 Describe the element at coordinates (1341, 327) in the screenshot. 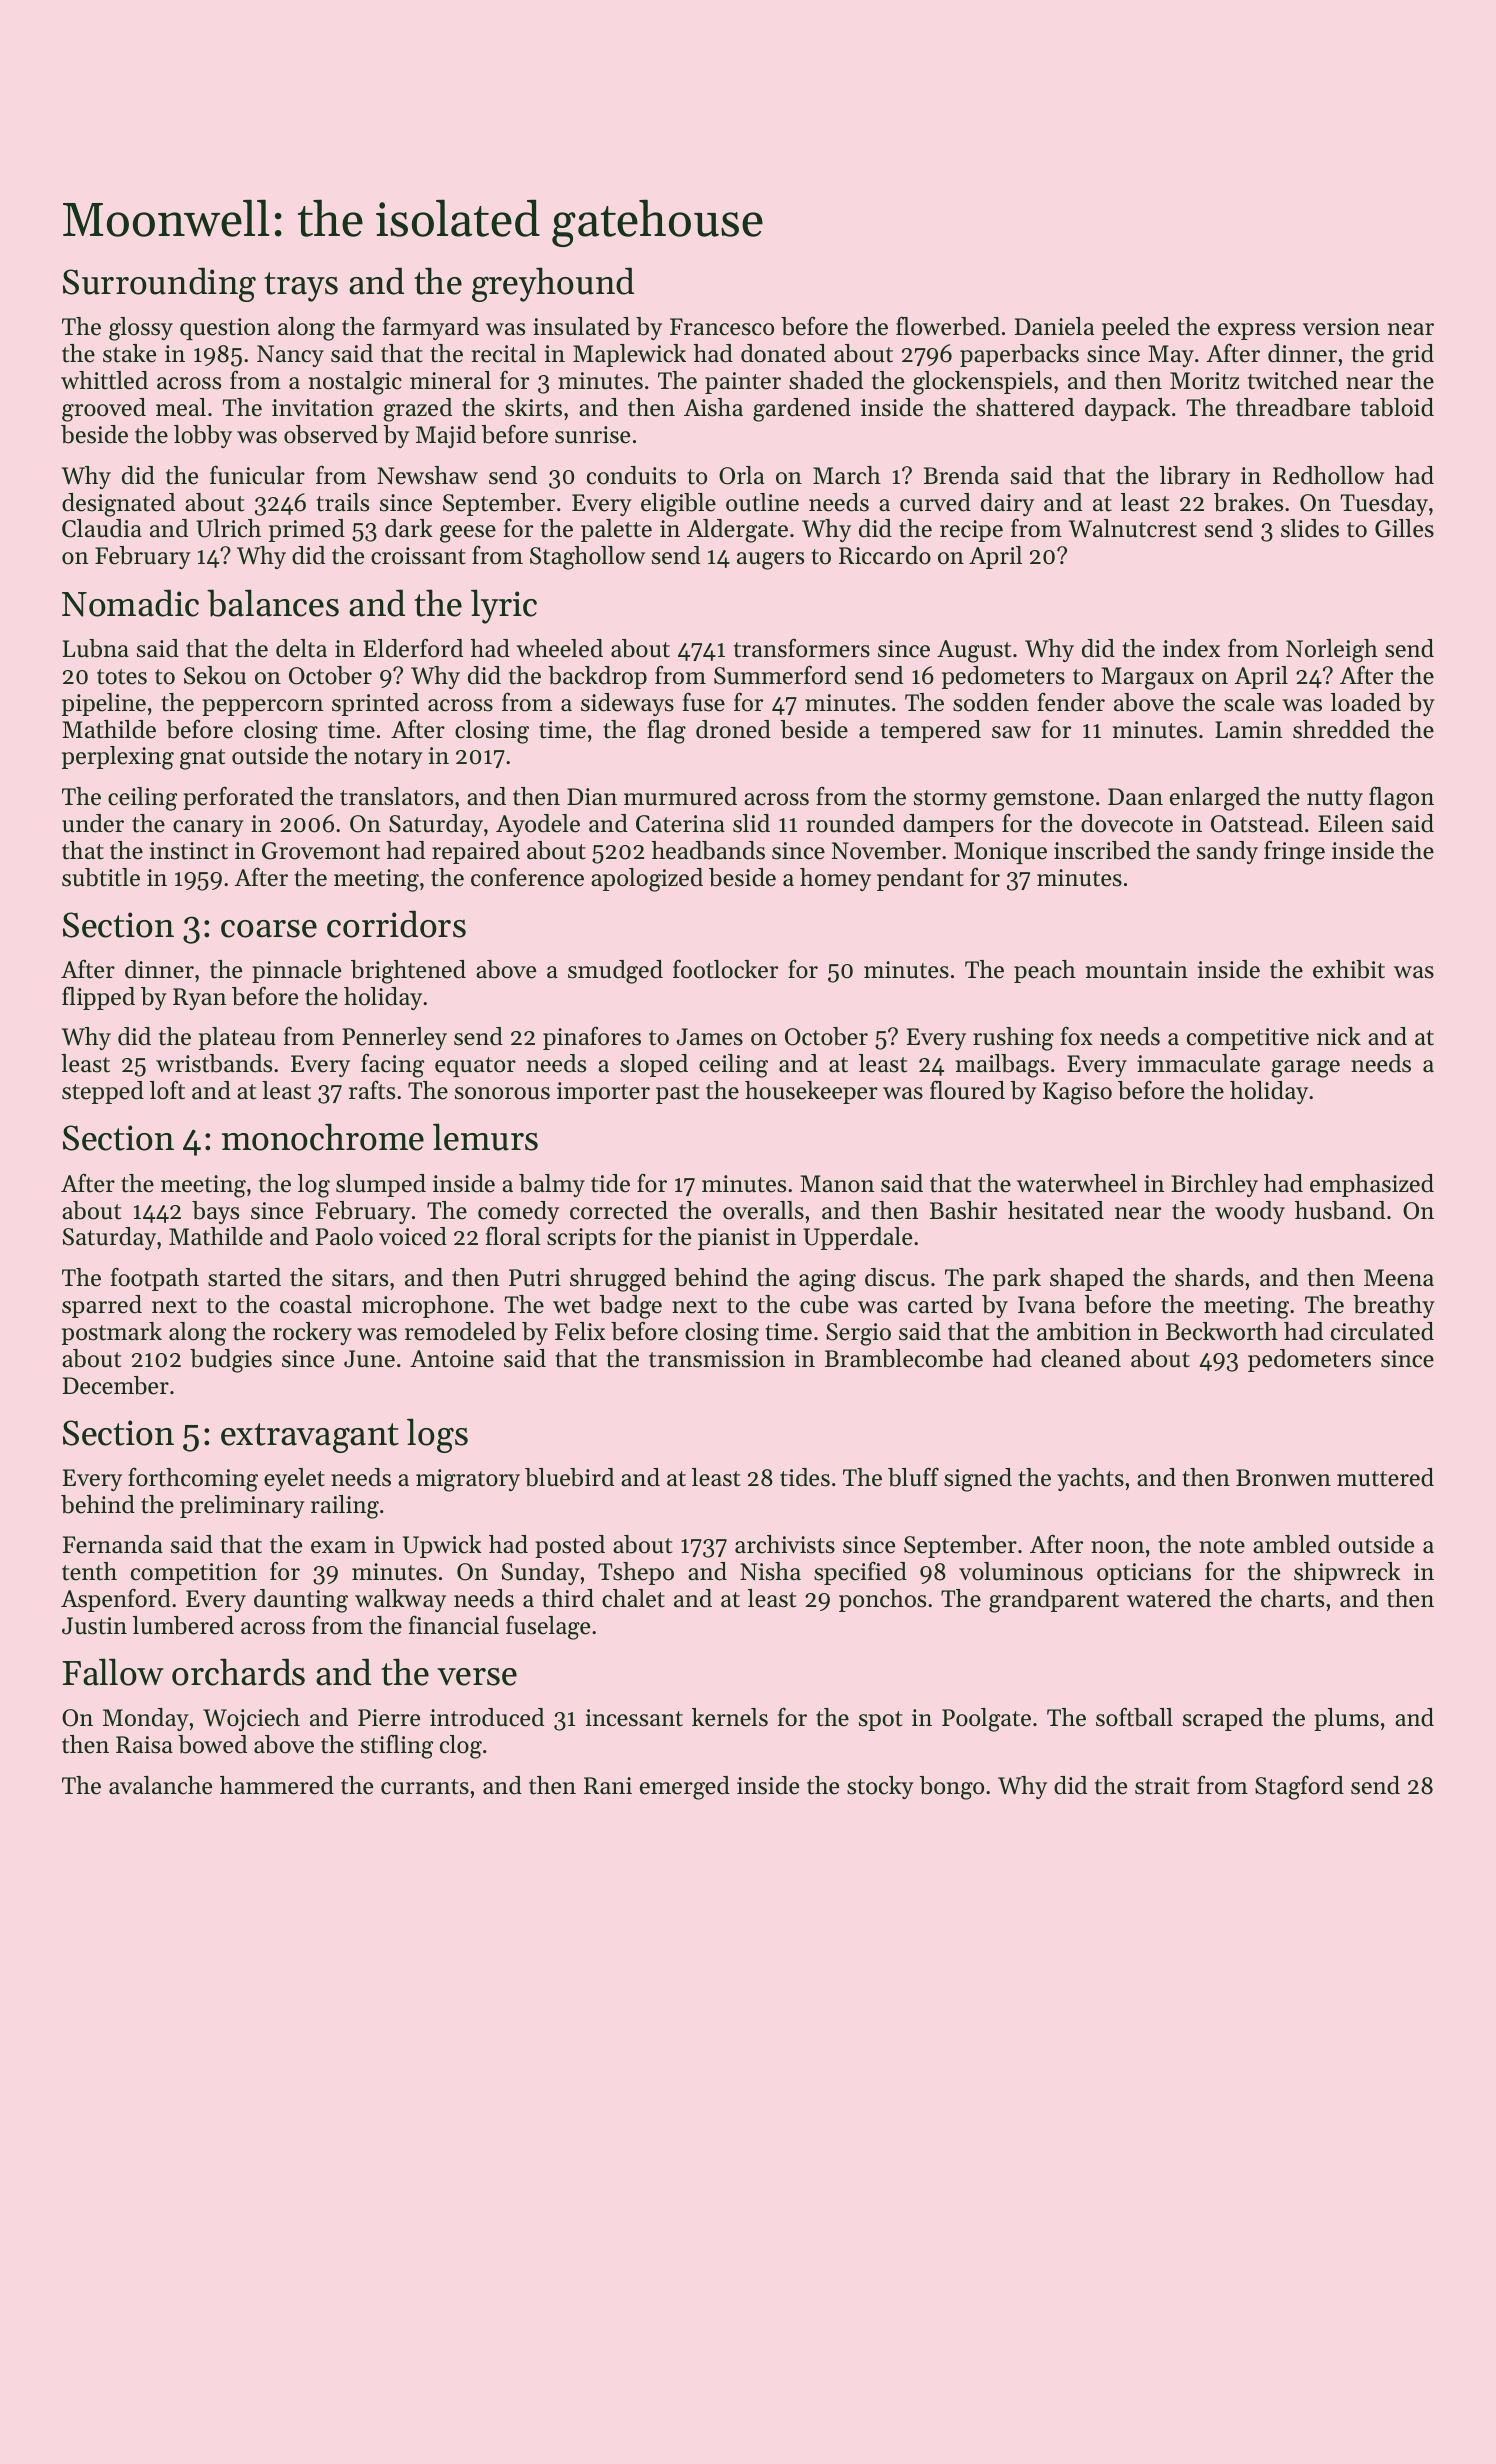

I see `version` at that location.
